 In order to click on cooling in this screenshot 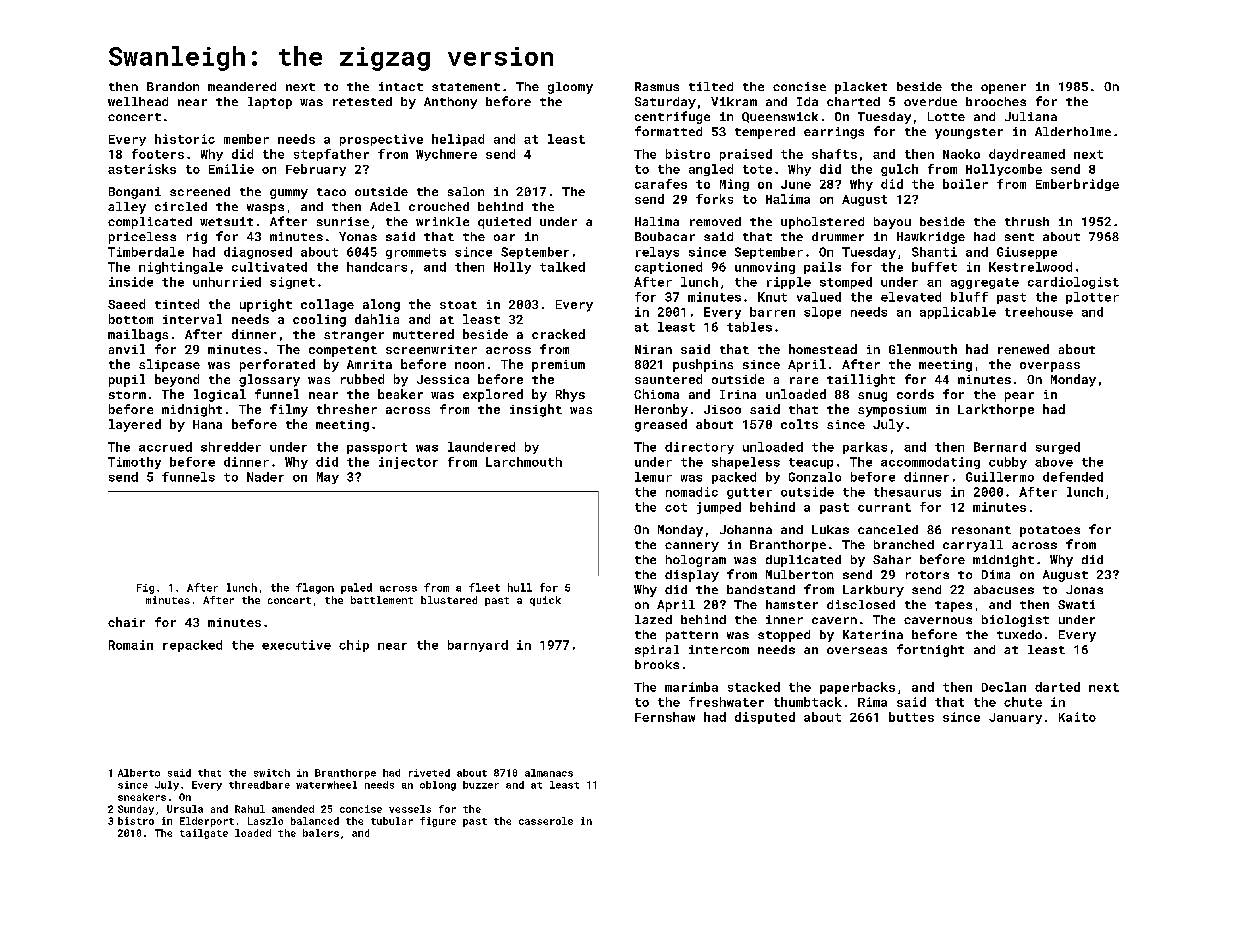, I will do `click(319, 320)`.
